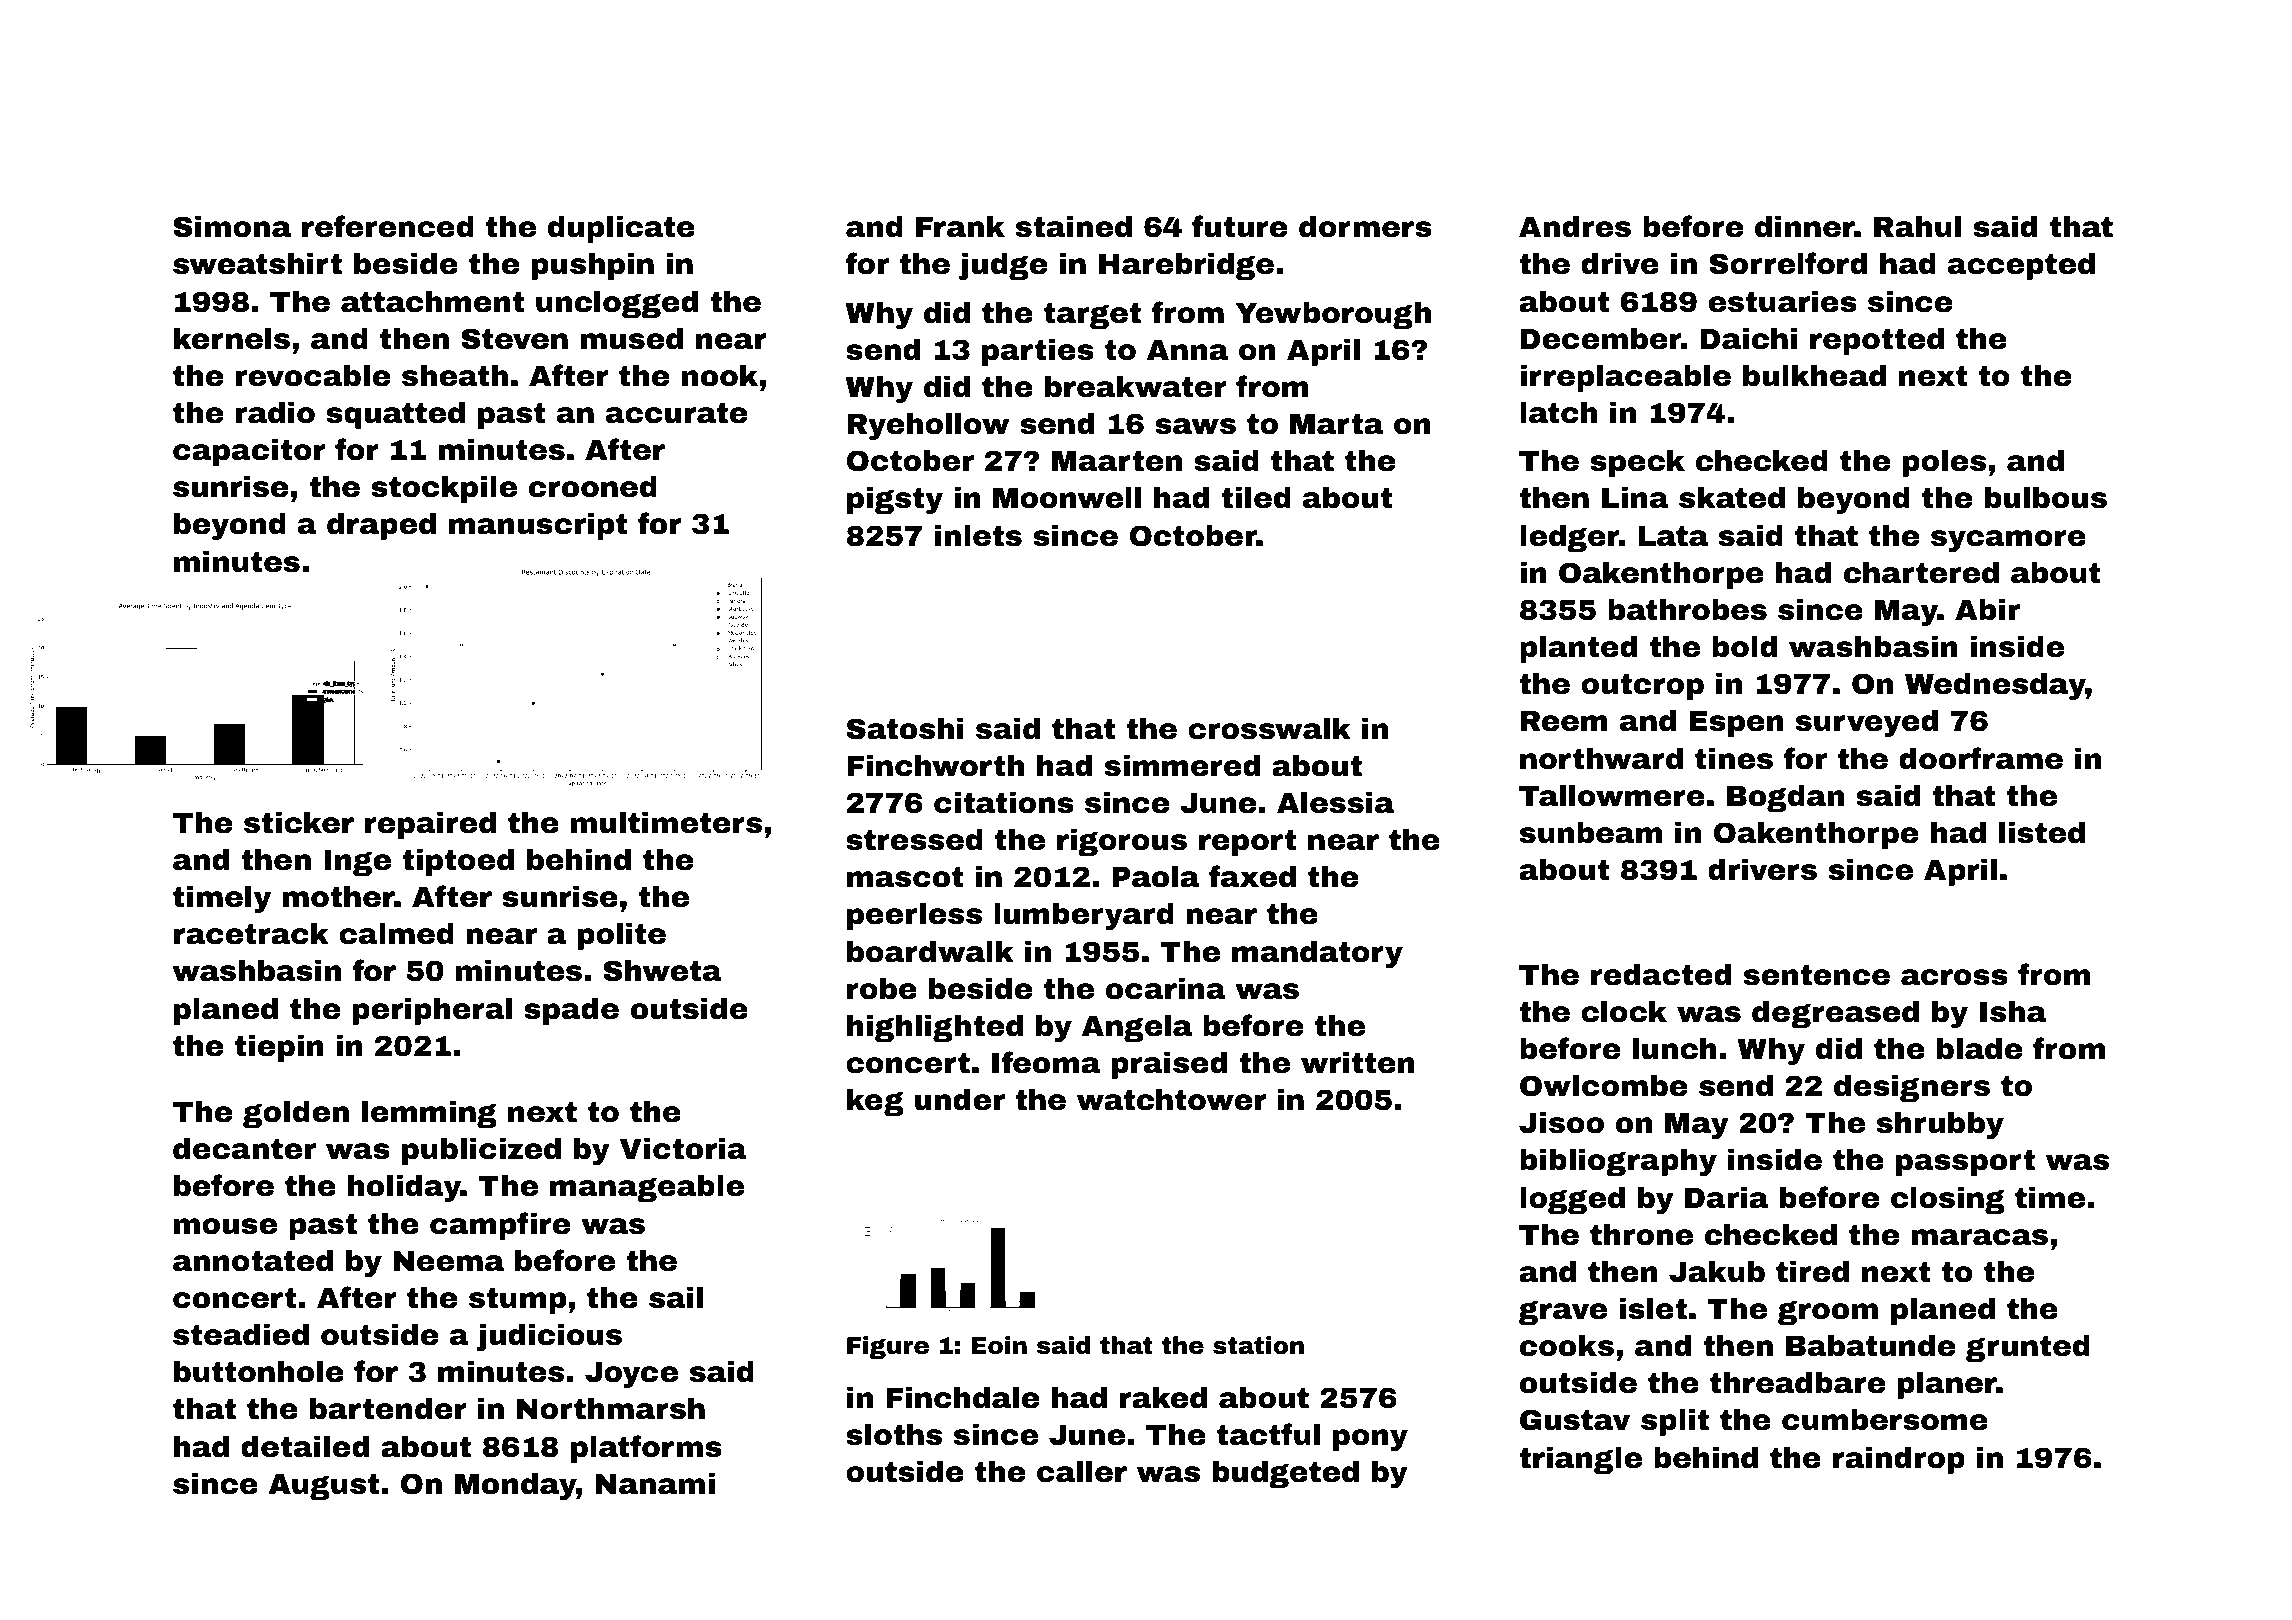  I want to click on faxed, so click(1252, 876).
